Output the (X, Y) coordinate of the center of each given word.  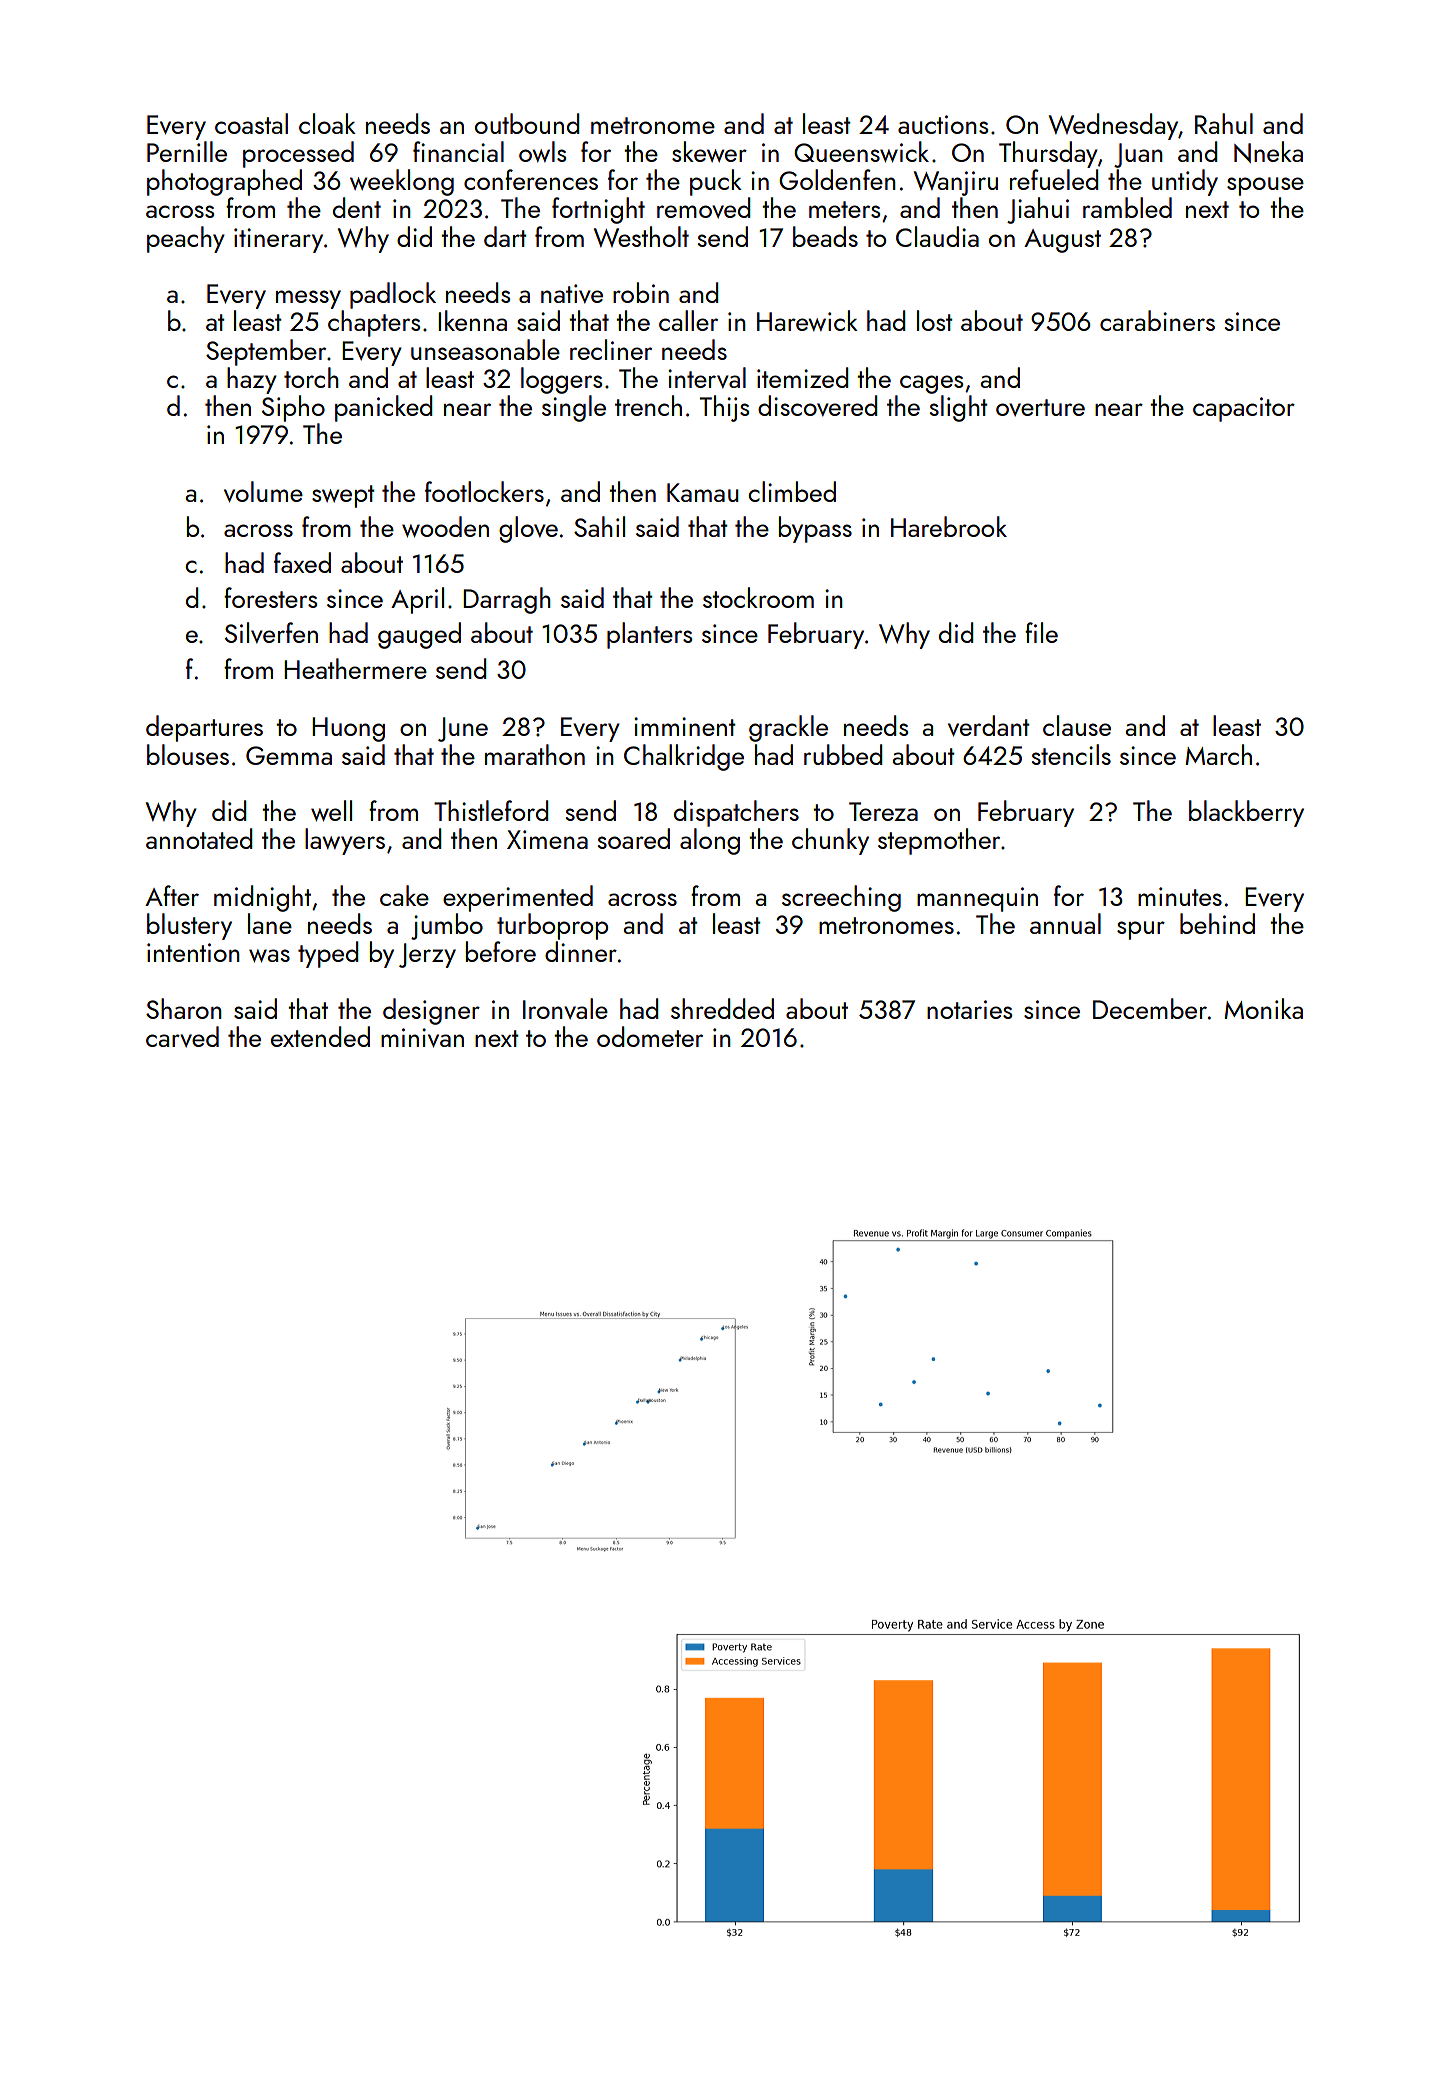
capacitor (1244, 409)
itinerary (278, 240)
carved (182, 1036)
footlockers (484, 491)
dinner (581, 951)
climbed (792, 491)
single (574, 408)
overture (1040, 407)
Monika (1263, 1008)
